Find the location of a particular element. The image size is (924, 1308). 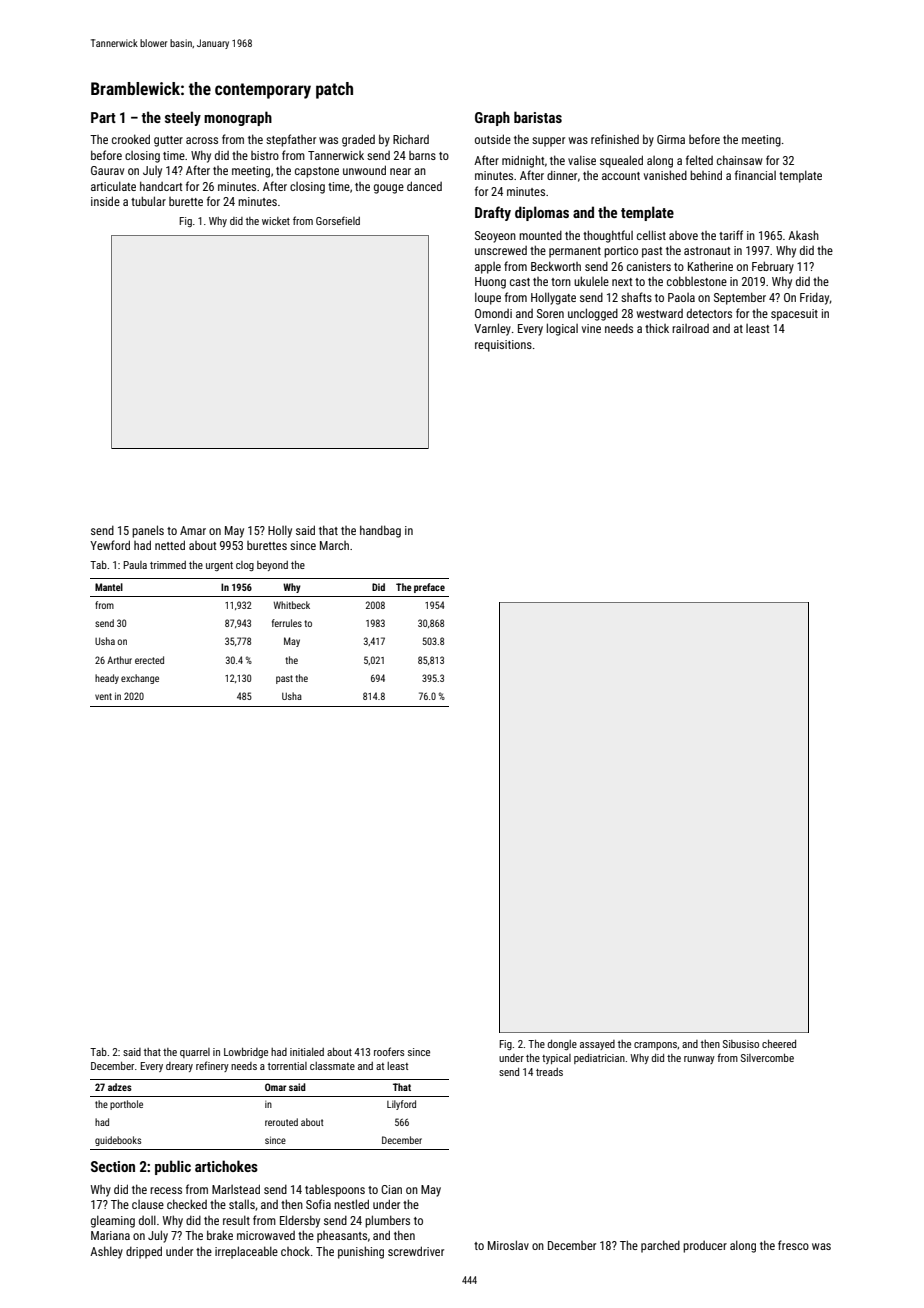

dongle is located at coordinates (562, 1045).
